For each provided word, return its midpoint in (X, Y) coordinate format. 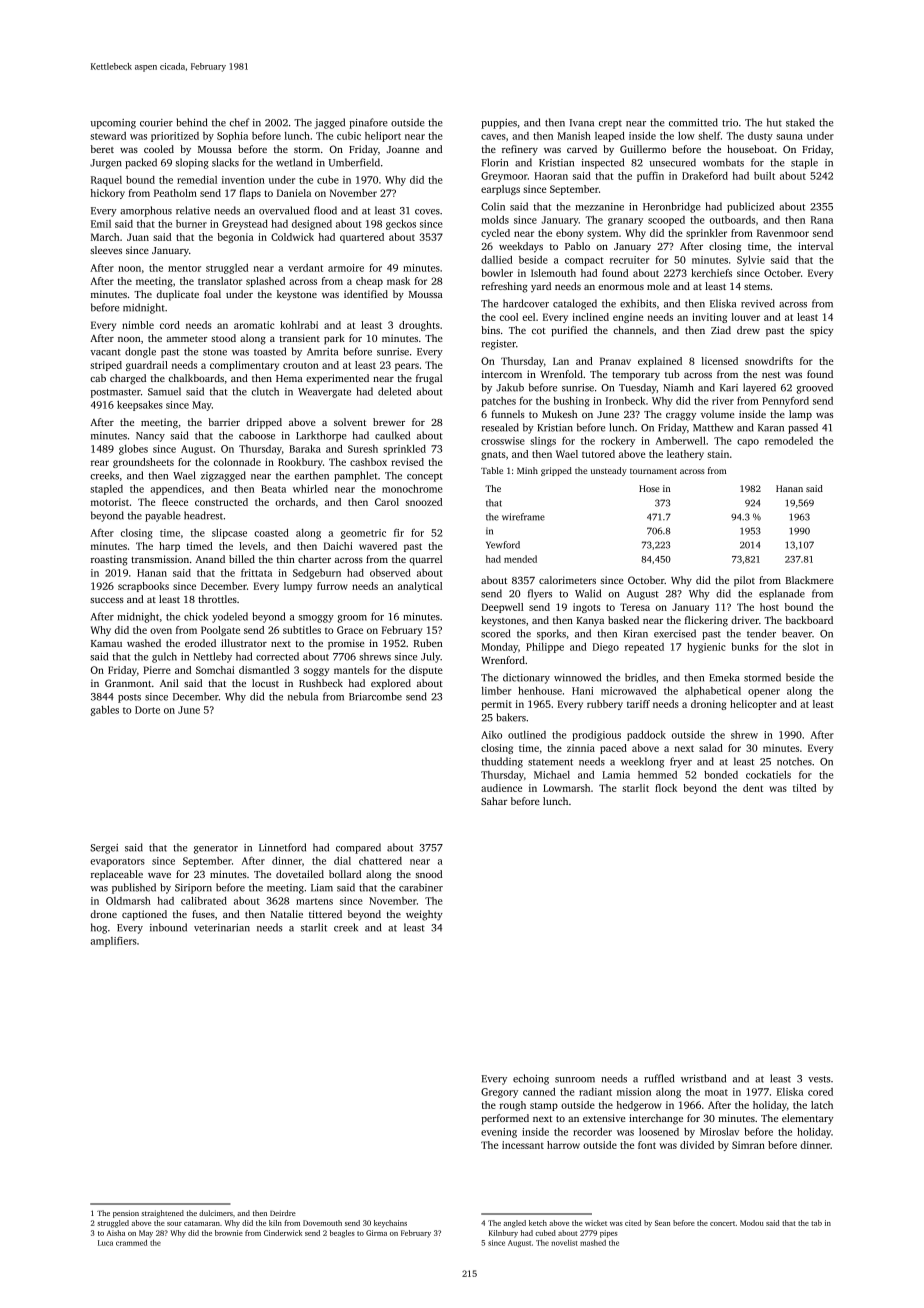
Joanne (403, 149)
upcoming (113, 124)
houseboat (750, 149)
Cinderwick (283, 1233)
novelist (564, 1243)
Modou (752, 1223)
